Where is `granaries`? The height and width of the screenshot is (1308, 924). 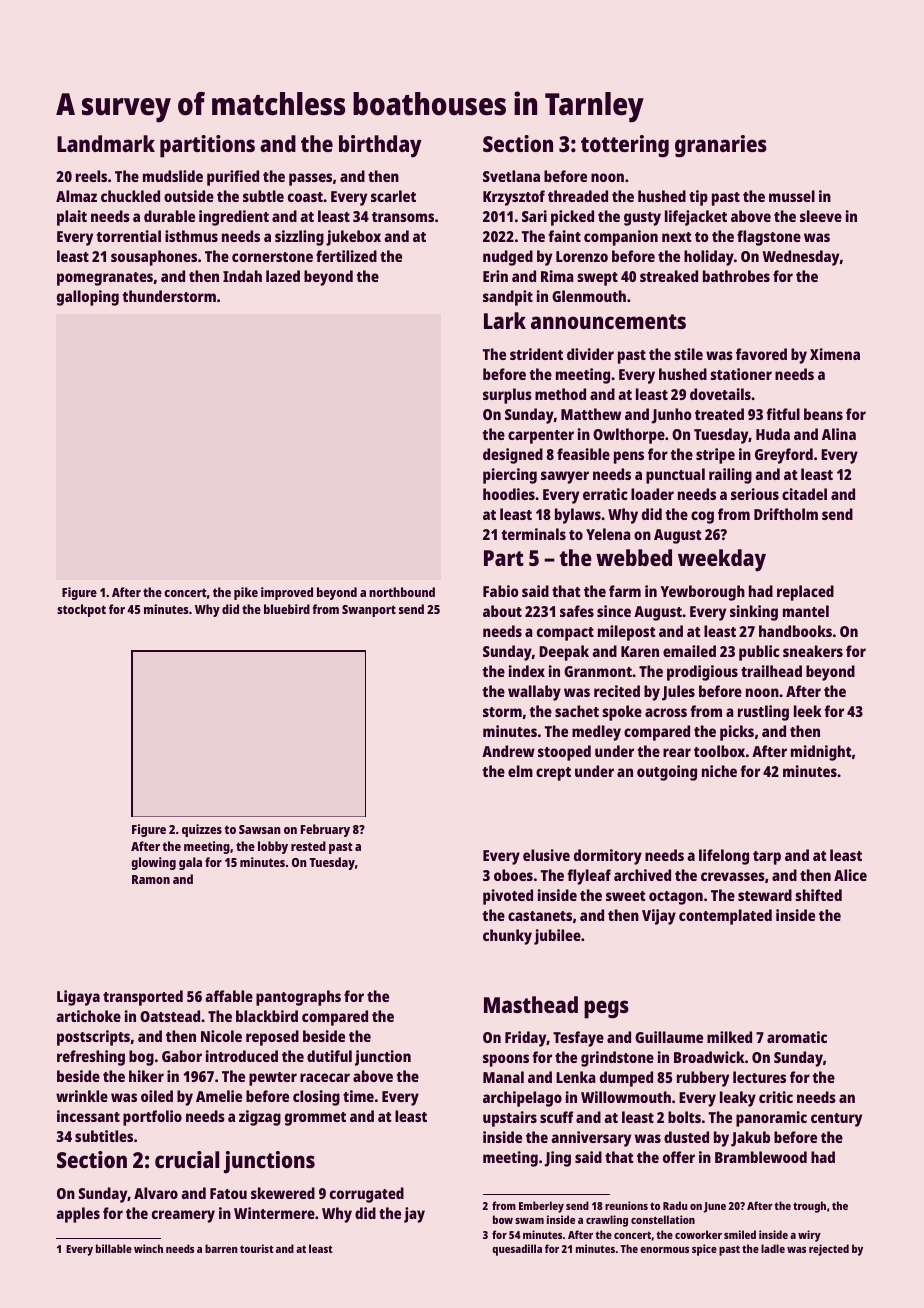
granaries is located at coordinates (721, 146).
